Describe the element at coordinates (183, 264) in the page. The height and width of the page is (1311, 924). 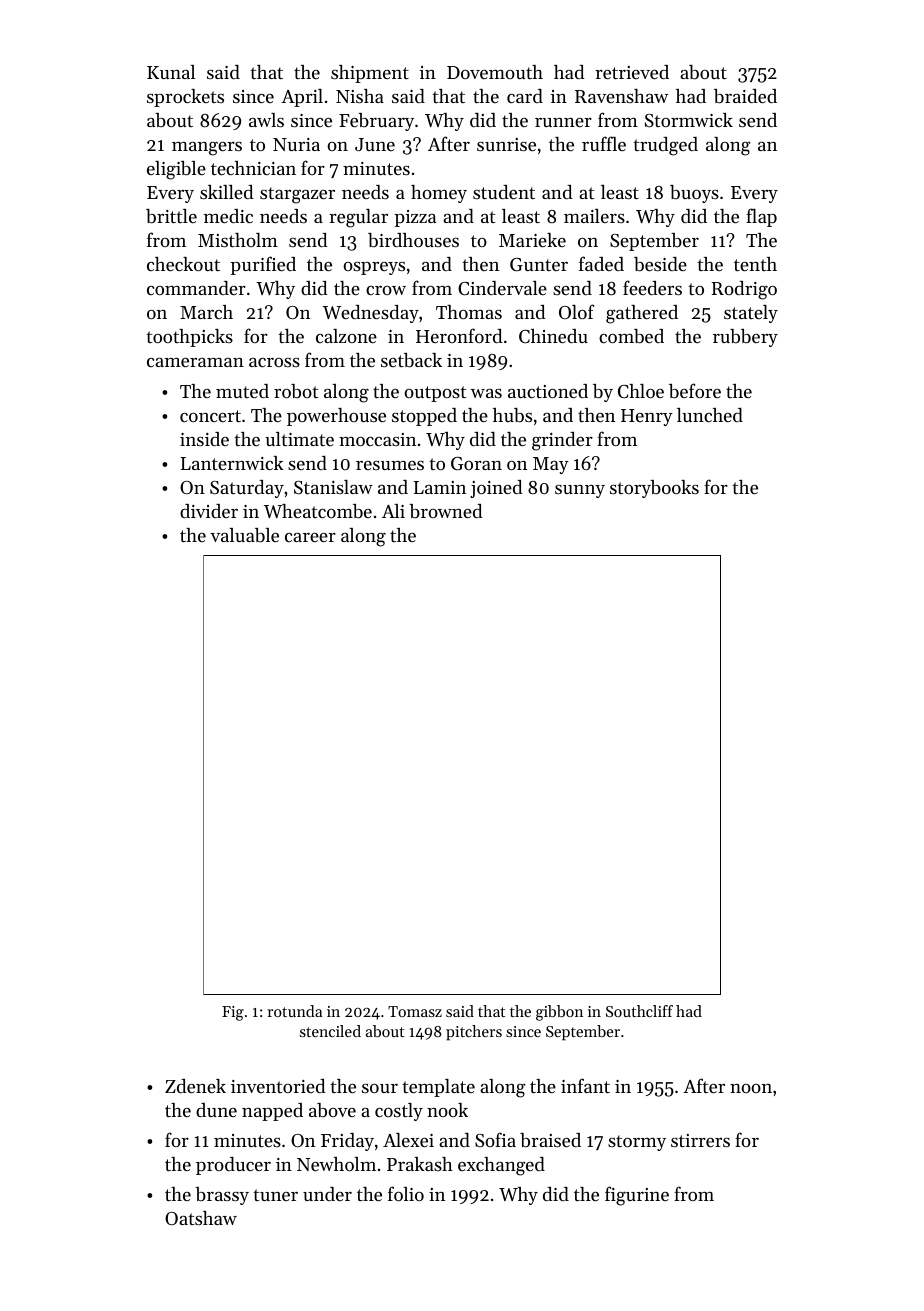
I see `checkout` at that location.
